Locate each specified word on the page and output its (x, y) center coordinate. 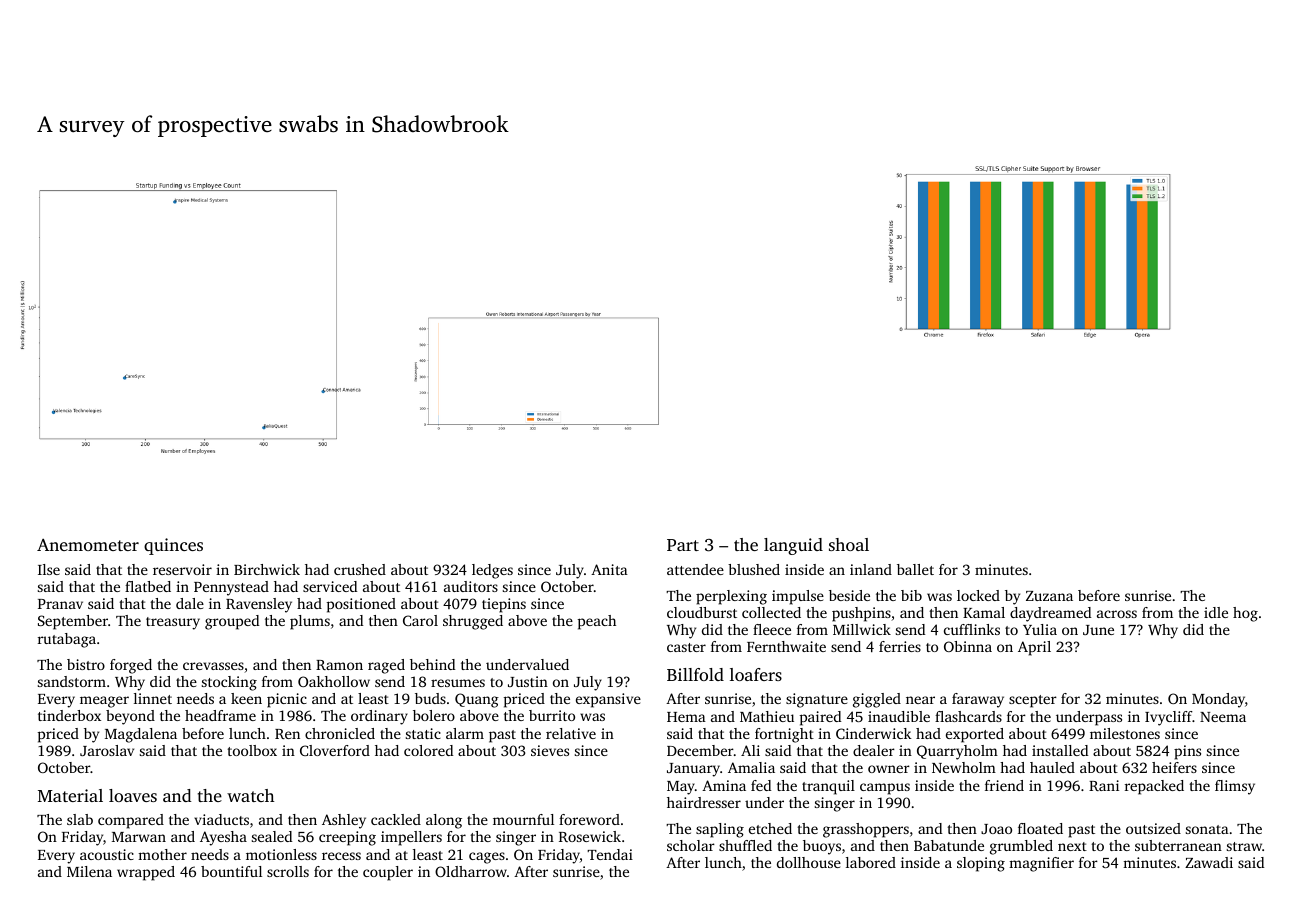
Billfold (695, 674)
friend (1004, 785)
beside (849, 595)
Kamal (984, 612)
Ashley (344, 821)
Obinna (968, 646)
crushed (360, 569)
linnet (153, 698)
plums (310, 622)
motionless (281, 854)
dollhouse (809, 862)
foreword (589, 819)
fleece (772, 629)
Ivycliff (1169, 718)
